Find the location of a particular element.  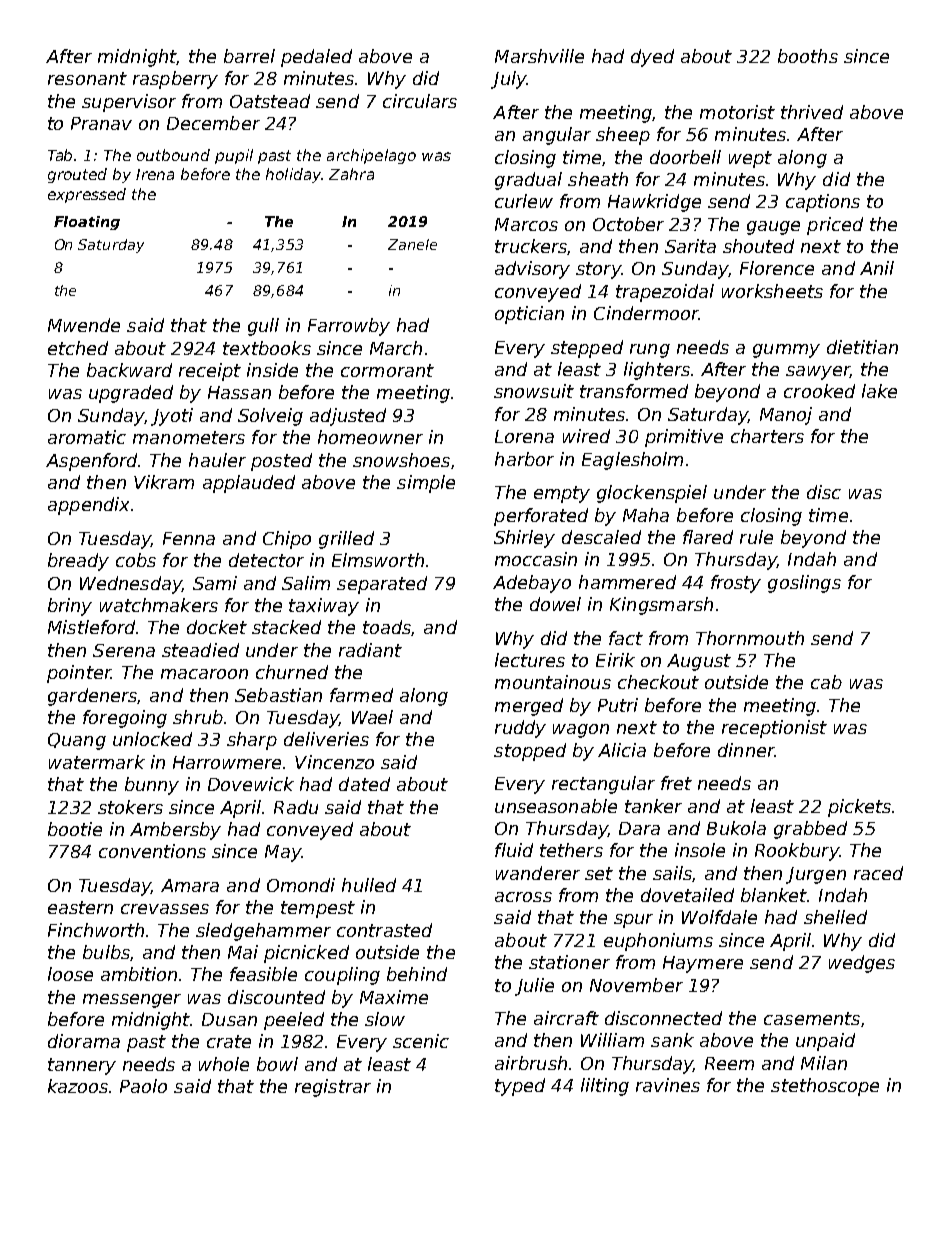

wedges is located at coordinates (862, 964).
